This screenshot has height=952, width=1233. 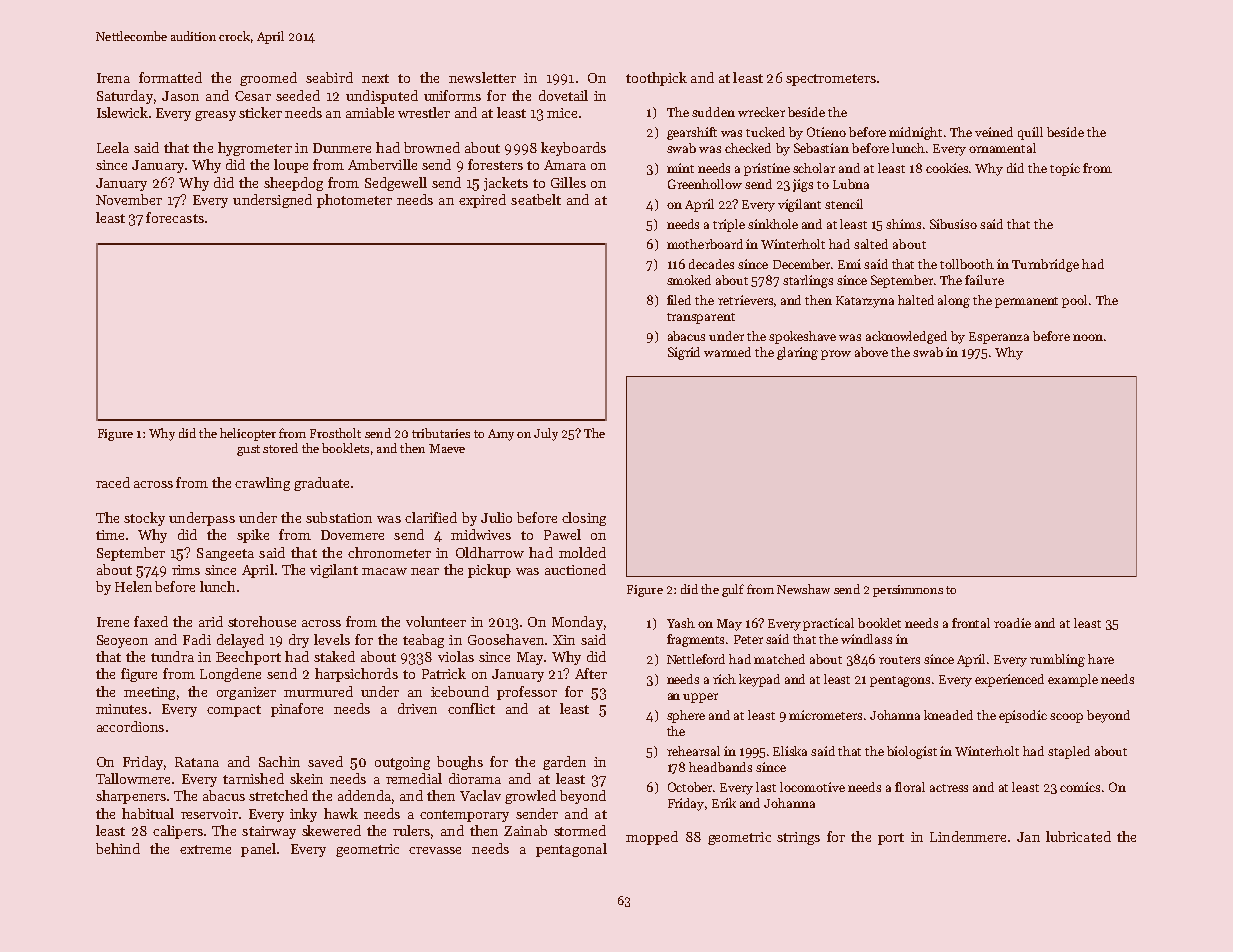 What do you see at coordinates (205, 849) in the screenshot?
I see `extreme` at bounding box center [205, 849].
